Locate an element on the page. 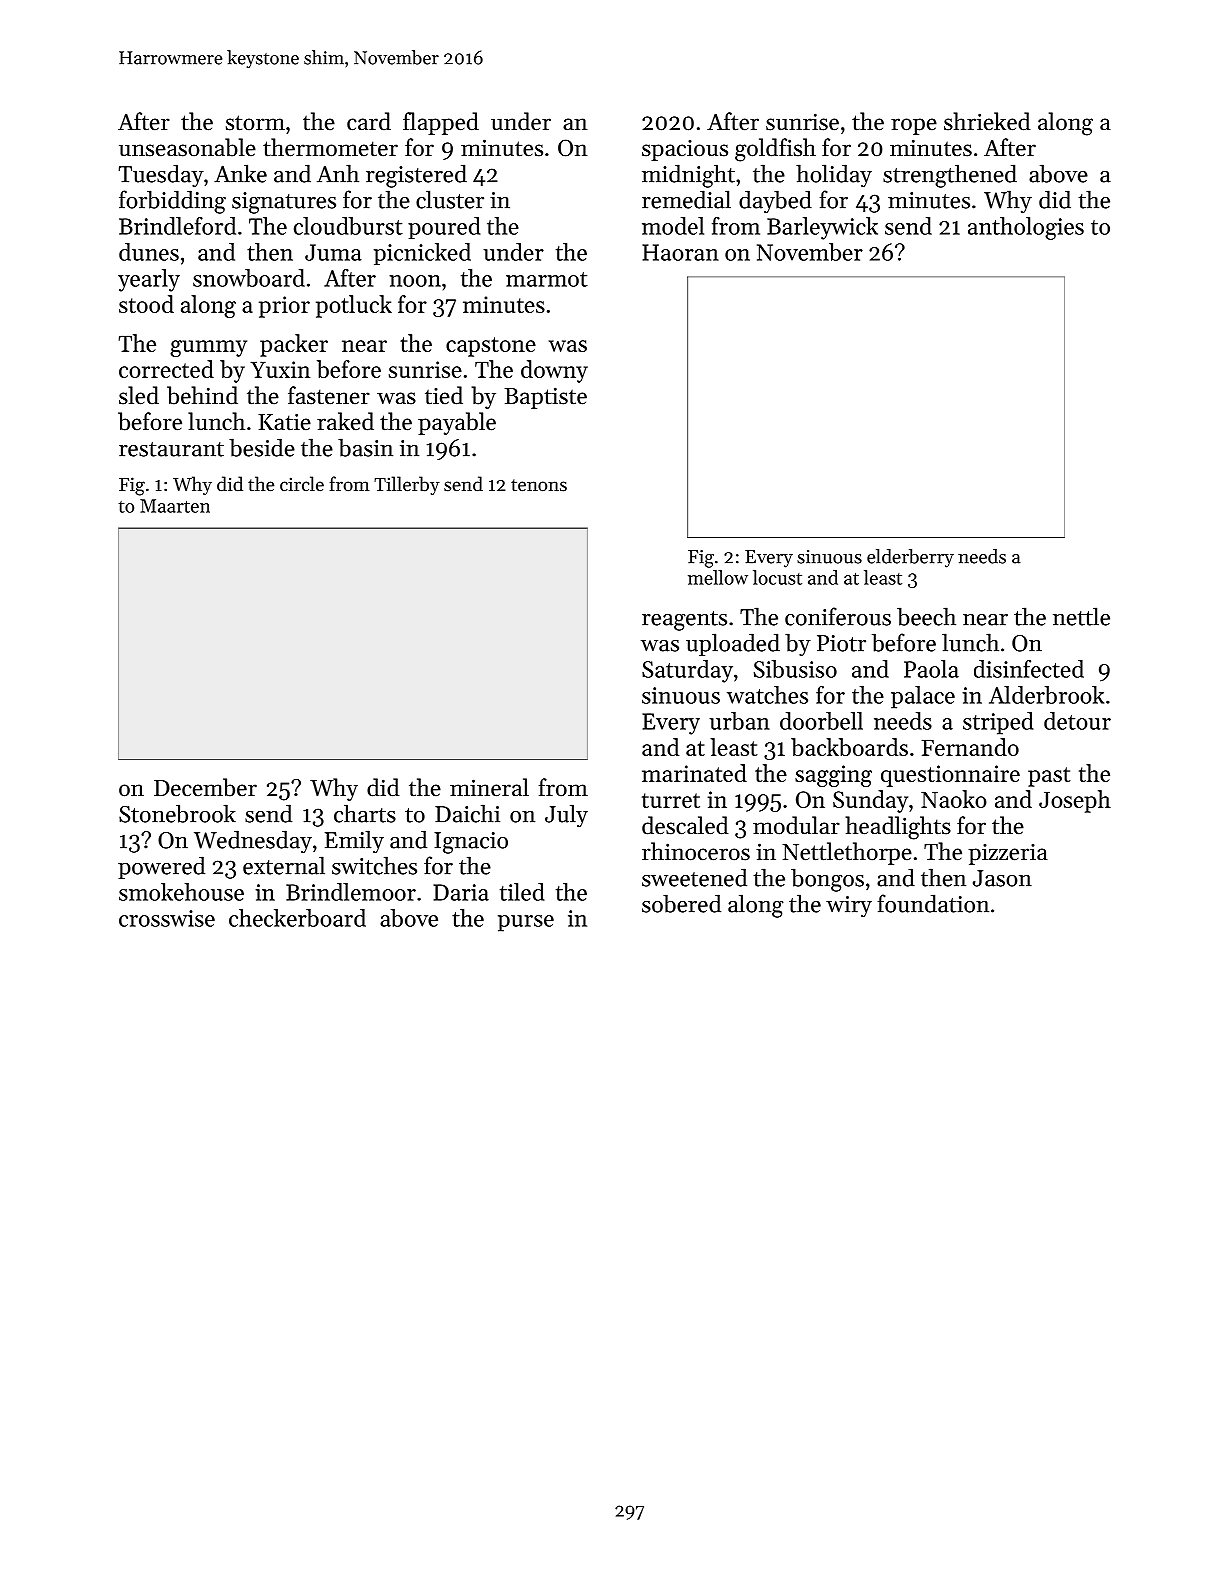 The width and height of the image is (1229, 1590). smokehouse is located at coordinates (181, 892).
